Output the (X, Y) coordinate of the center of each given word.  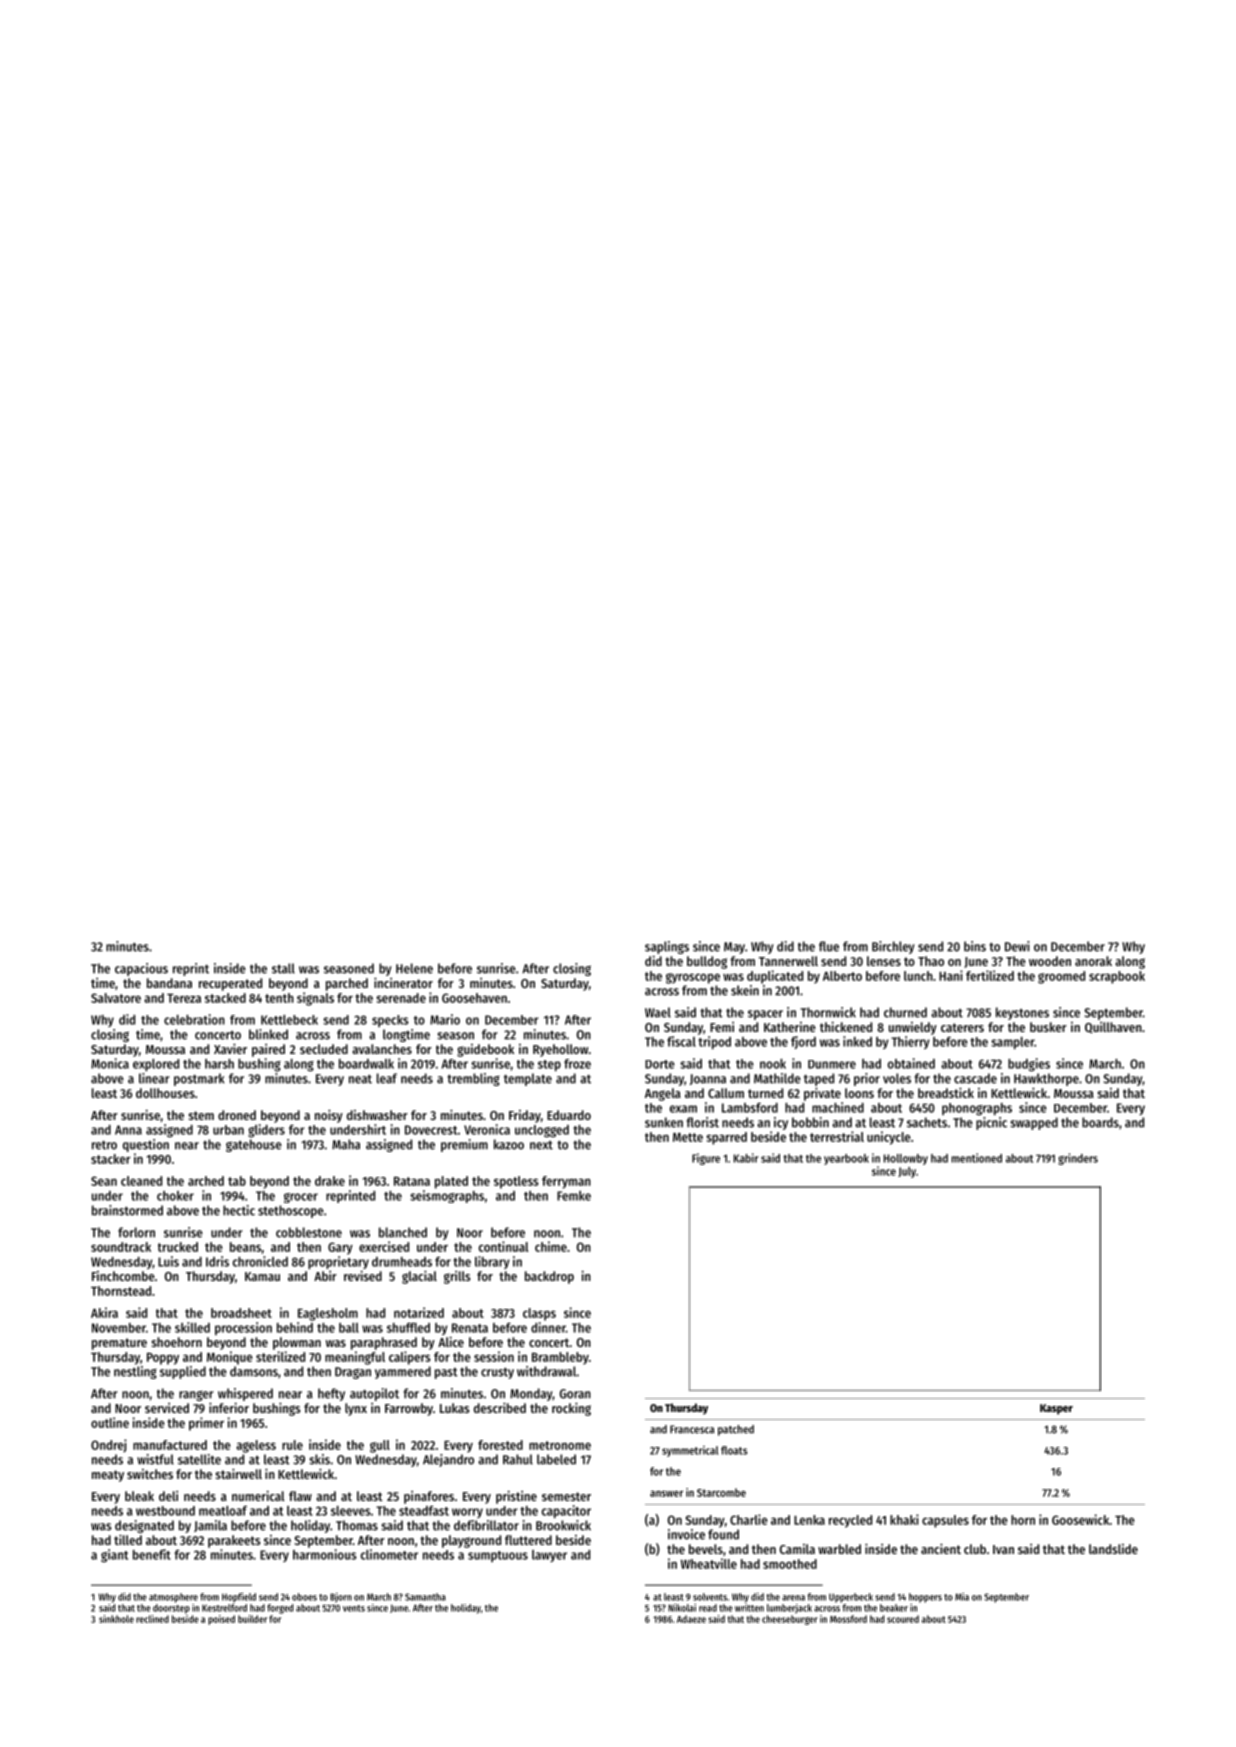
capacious (141, 969)
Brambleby (560, 1358)
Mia (962, 1597)
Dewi (1017, 946)
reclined (152, 1619)
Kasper (1056, 1409)
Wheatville (709, 1563)
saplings (667, 947)
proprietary (338, 1262)
